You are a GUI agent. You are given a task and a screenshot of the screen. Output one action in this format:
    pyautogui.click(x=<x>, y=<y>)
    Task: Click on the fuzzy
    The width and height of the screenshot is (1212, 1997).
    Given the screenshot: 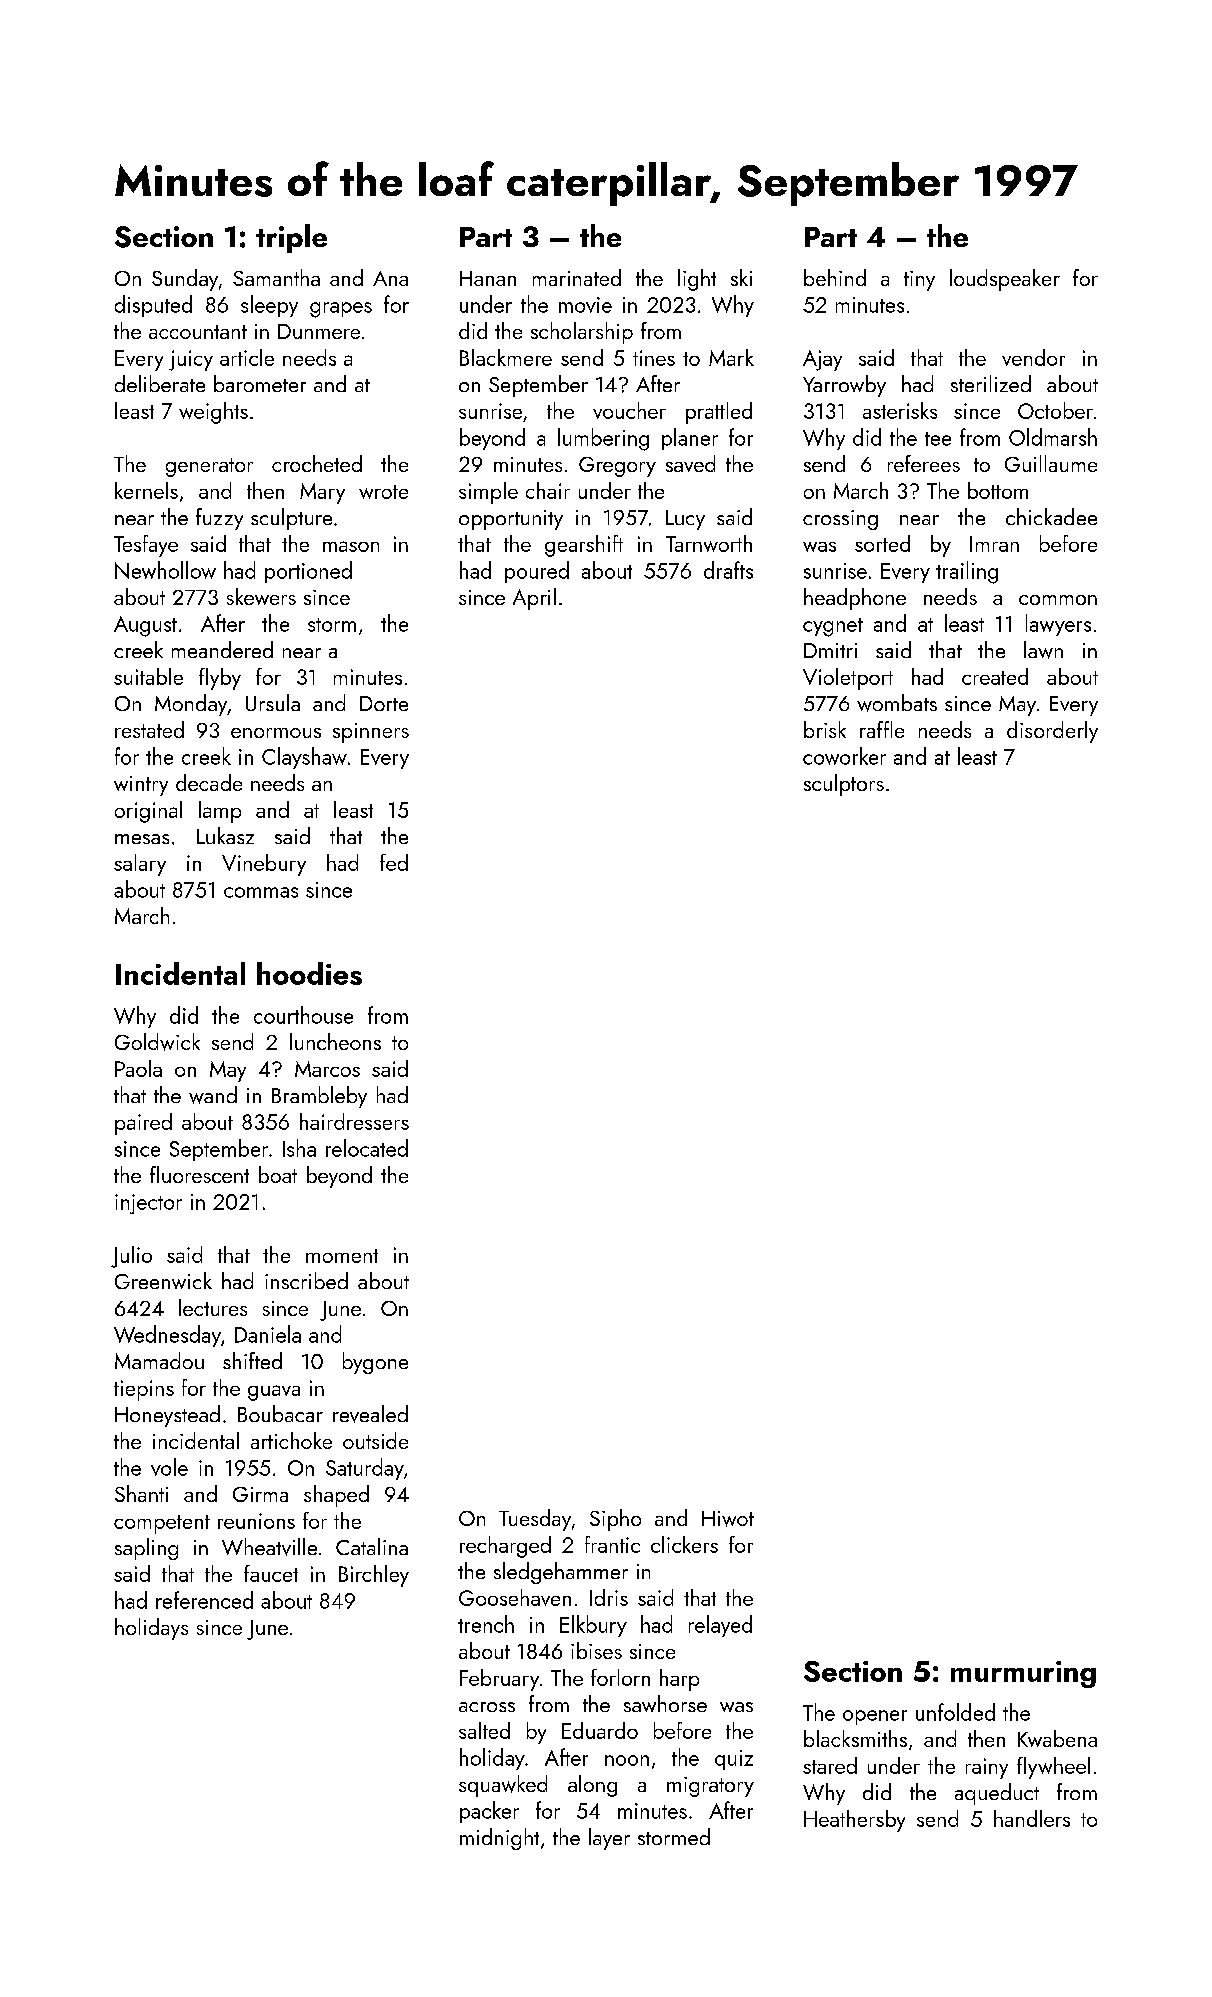 What is the action you would take?
    pyautogui.click(x=219, y=519)
